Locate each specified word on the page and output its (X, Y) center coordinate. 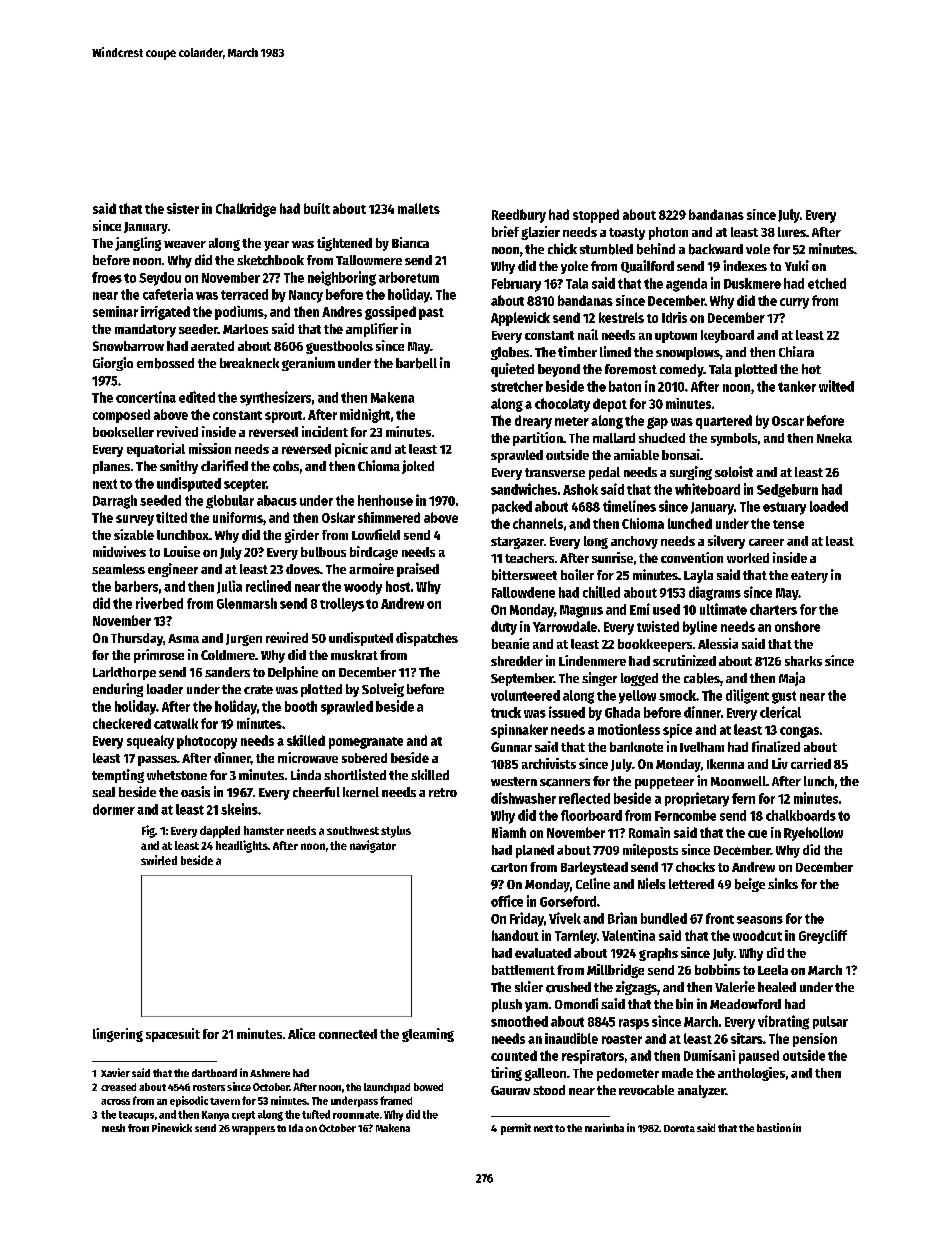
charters (773, 609)
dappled (220, 832)
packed (512, 507)
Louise (182, 551)
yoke (574, 267)
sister (183, 208)
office (507, 901)
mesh (113, 1128)
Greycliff (823, 937)
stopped (596, 216)
